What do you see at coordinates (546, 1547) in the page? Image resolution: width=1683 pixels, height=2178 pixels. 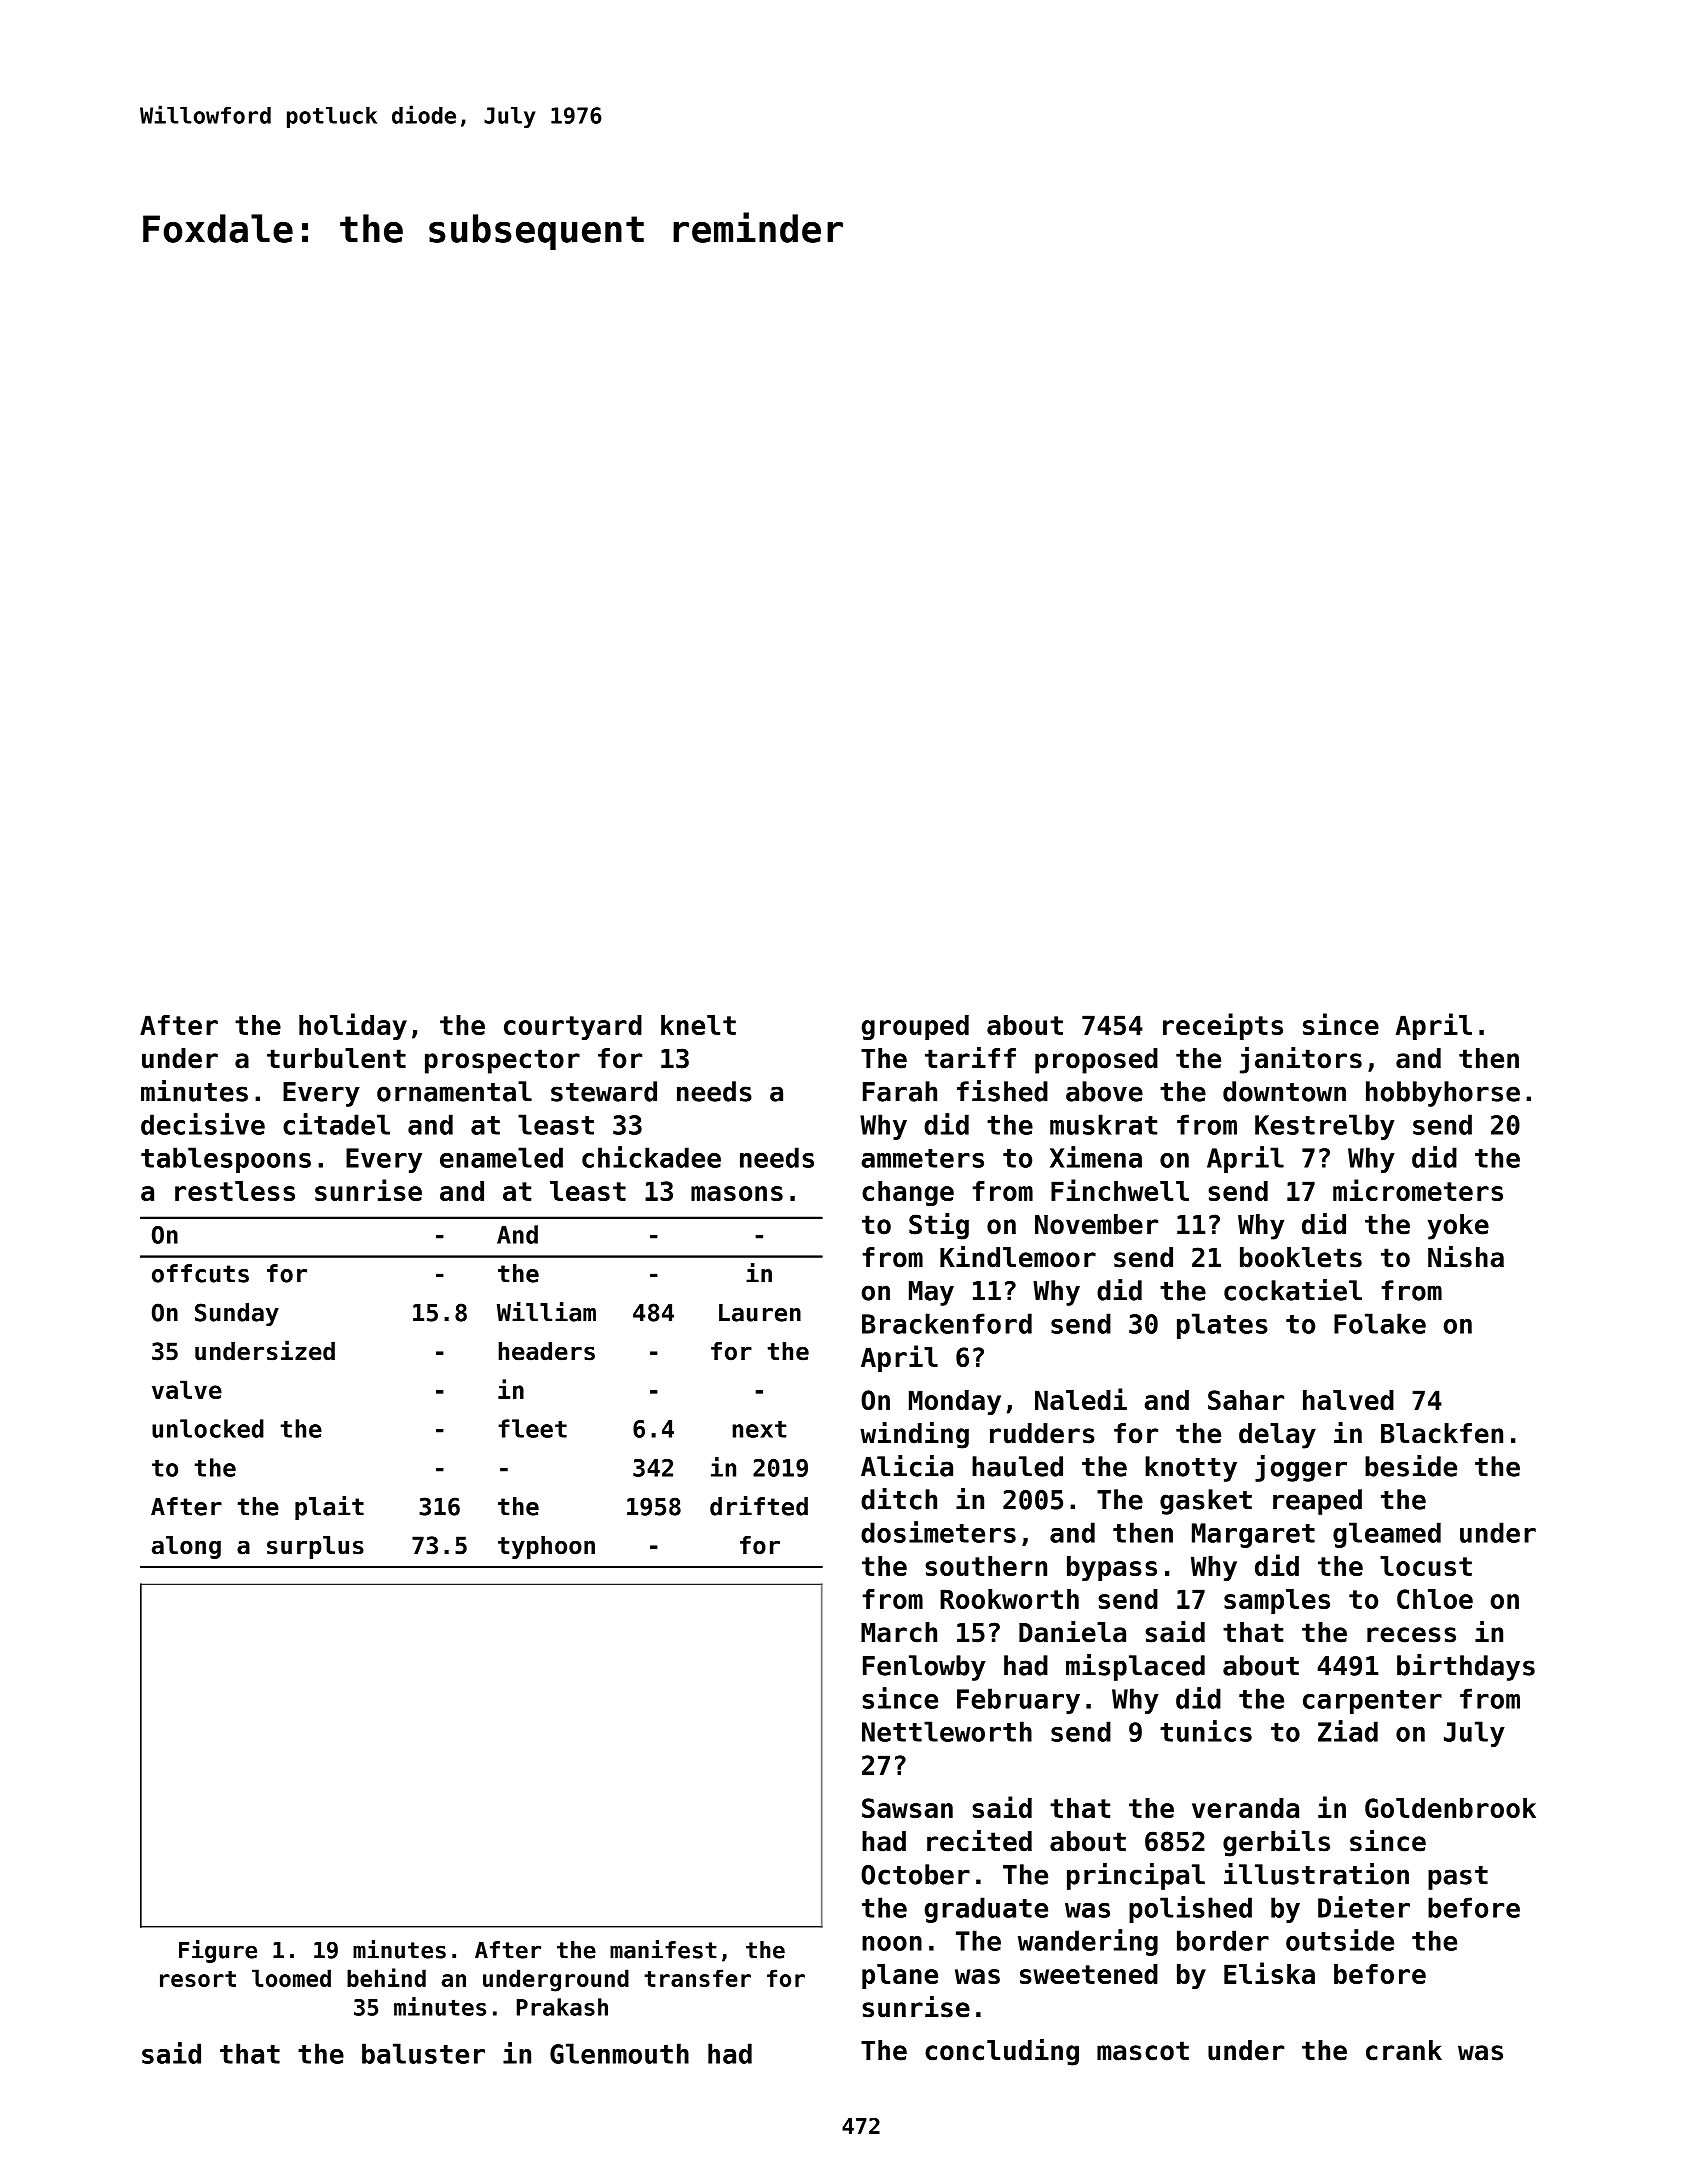 I see `typhoon` at bounding box center [546, 1547].
